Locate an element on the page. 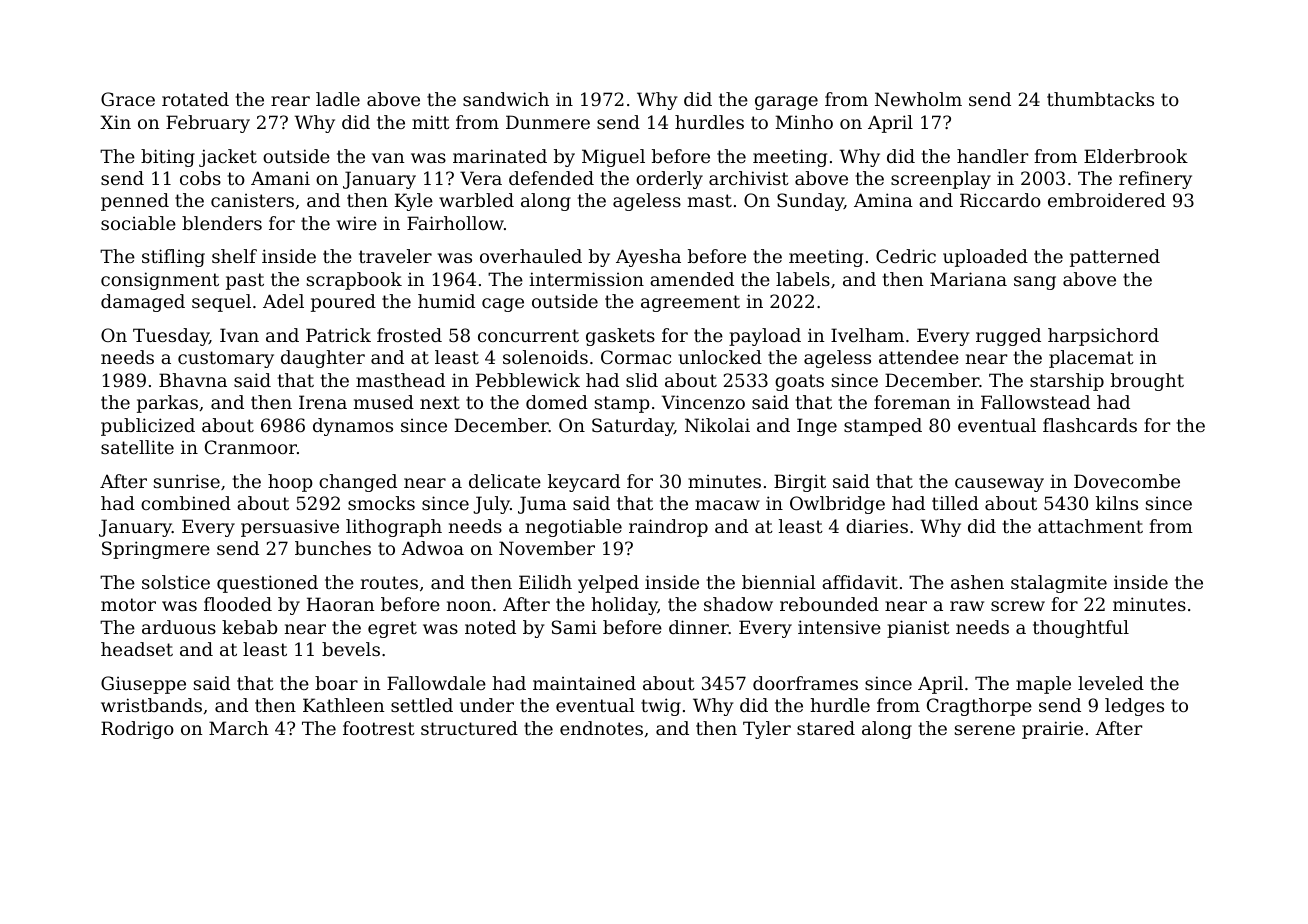 This image has width=1308, height=924. Irena is located at coordinates (323, 402).
